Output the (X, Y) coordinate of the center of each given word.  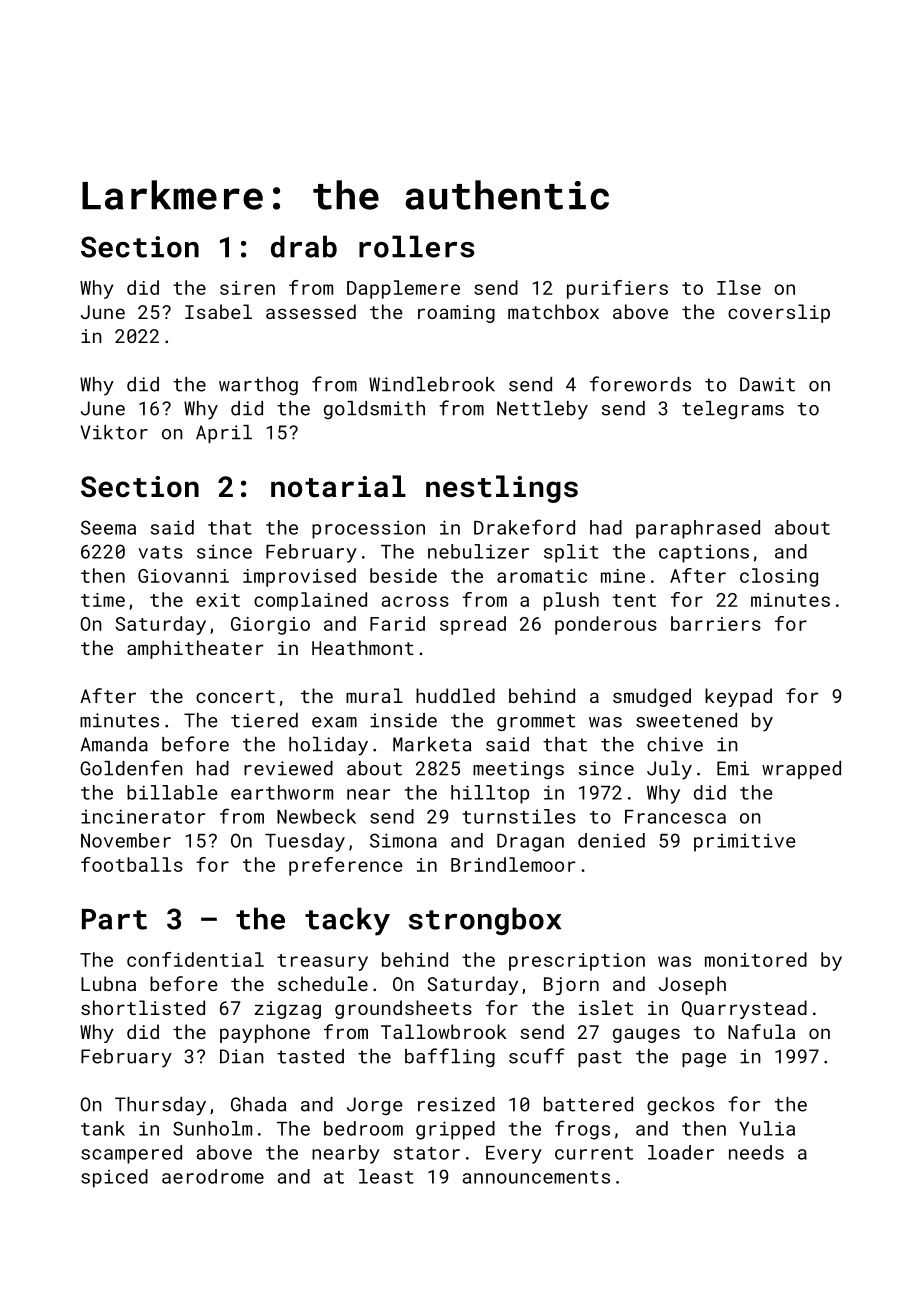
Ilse (739, 287)
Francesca (675, 817)
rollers (416, 246)
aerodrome (213, 1176)
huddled (455, 695)
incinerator (143, 816)
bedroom (363, 1128)
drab (304, 246)
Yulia (767, 1128)
